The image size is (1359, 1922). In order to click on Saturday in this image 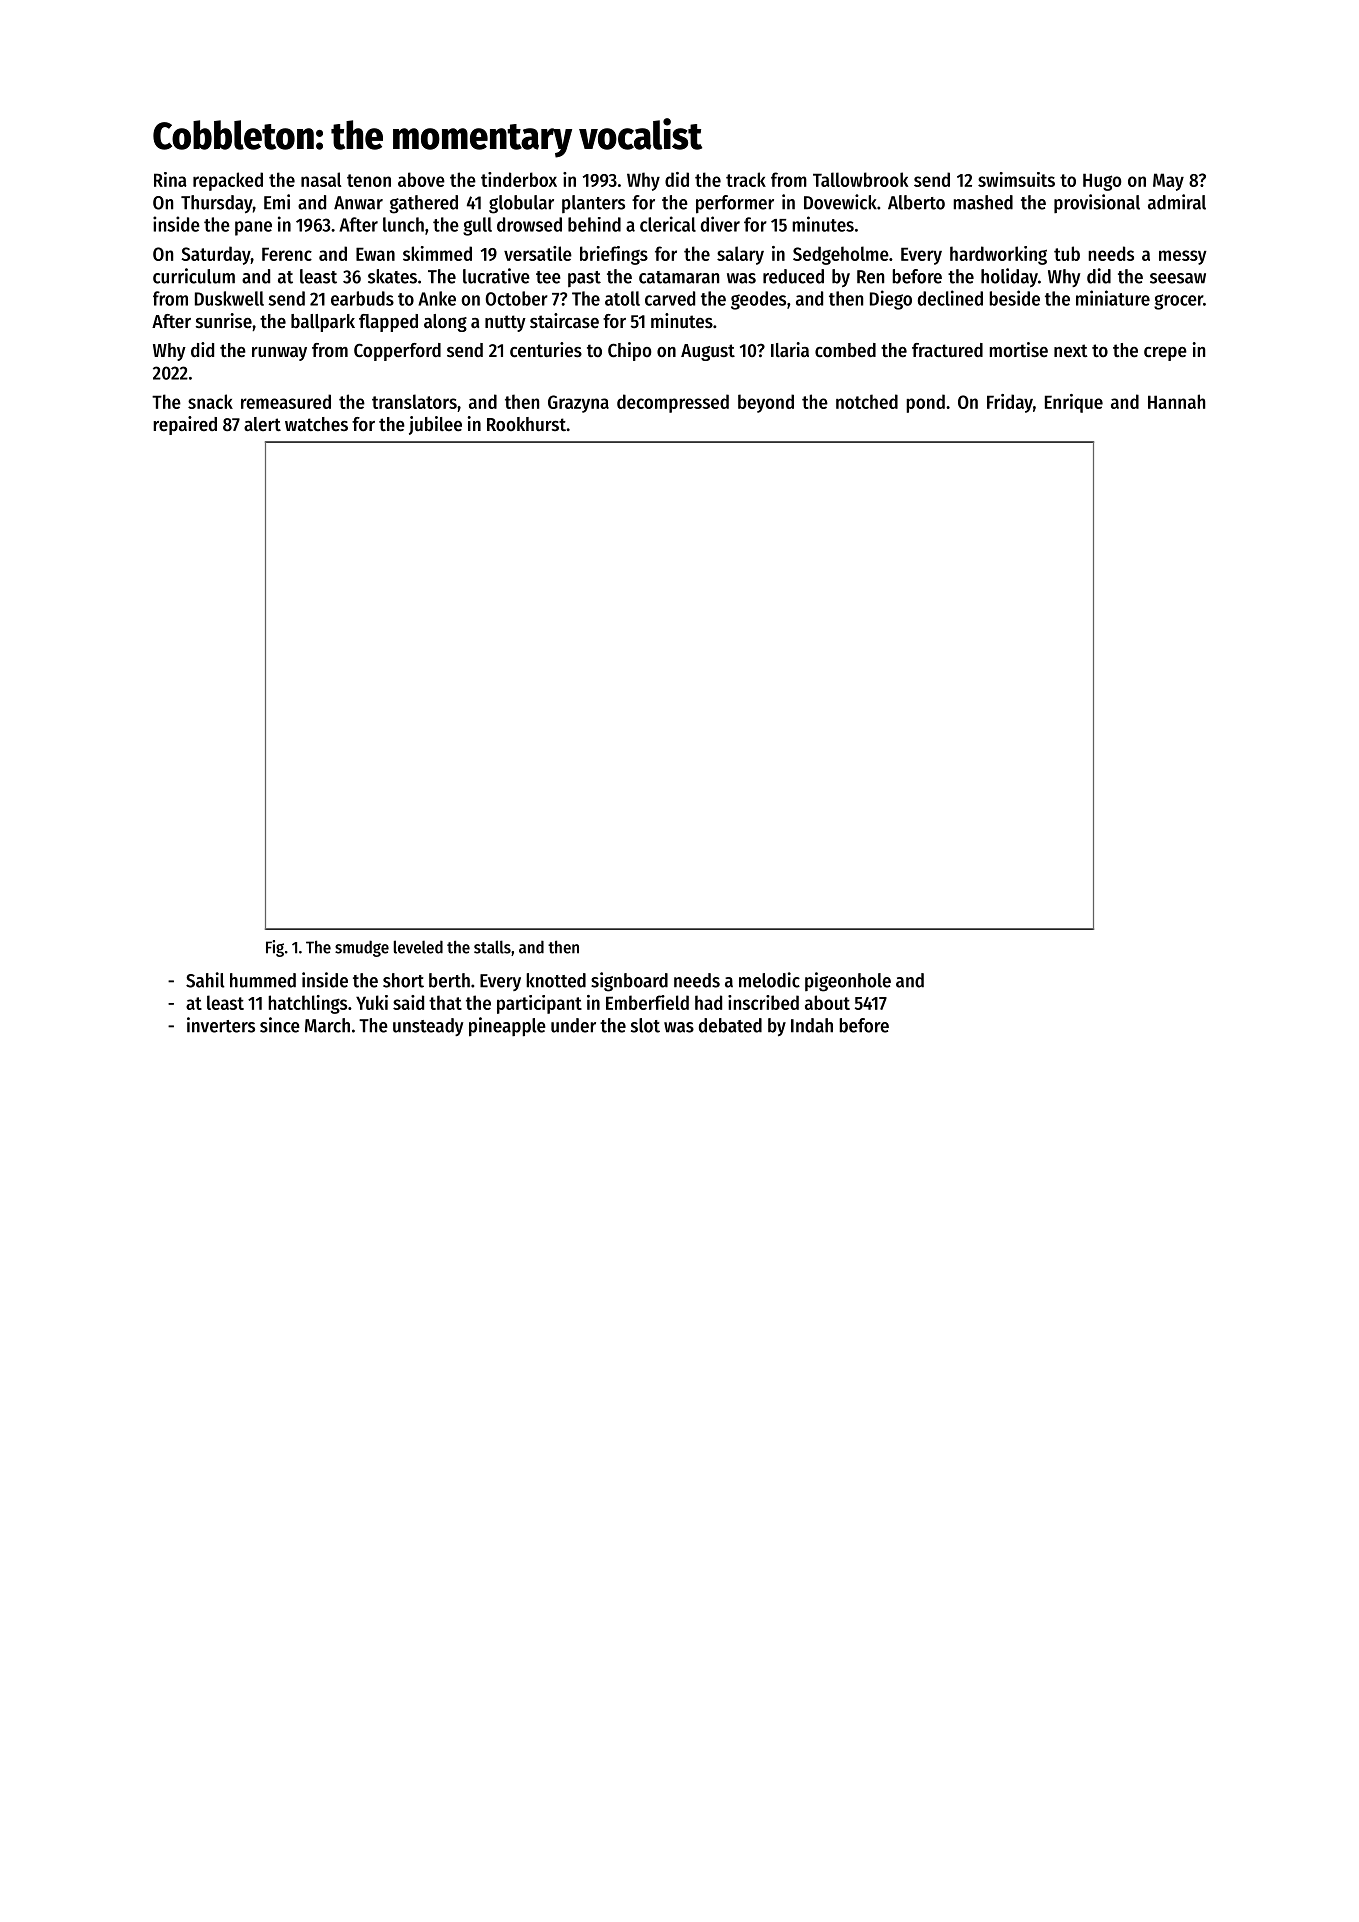, I will do `click(216, 255)`.
